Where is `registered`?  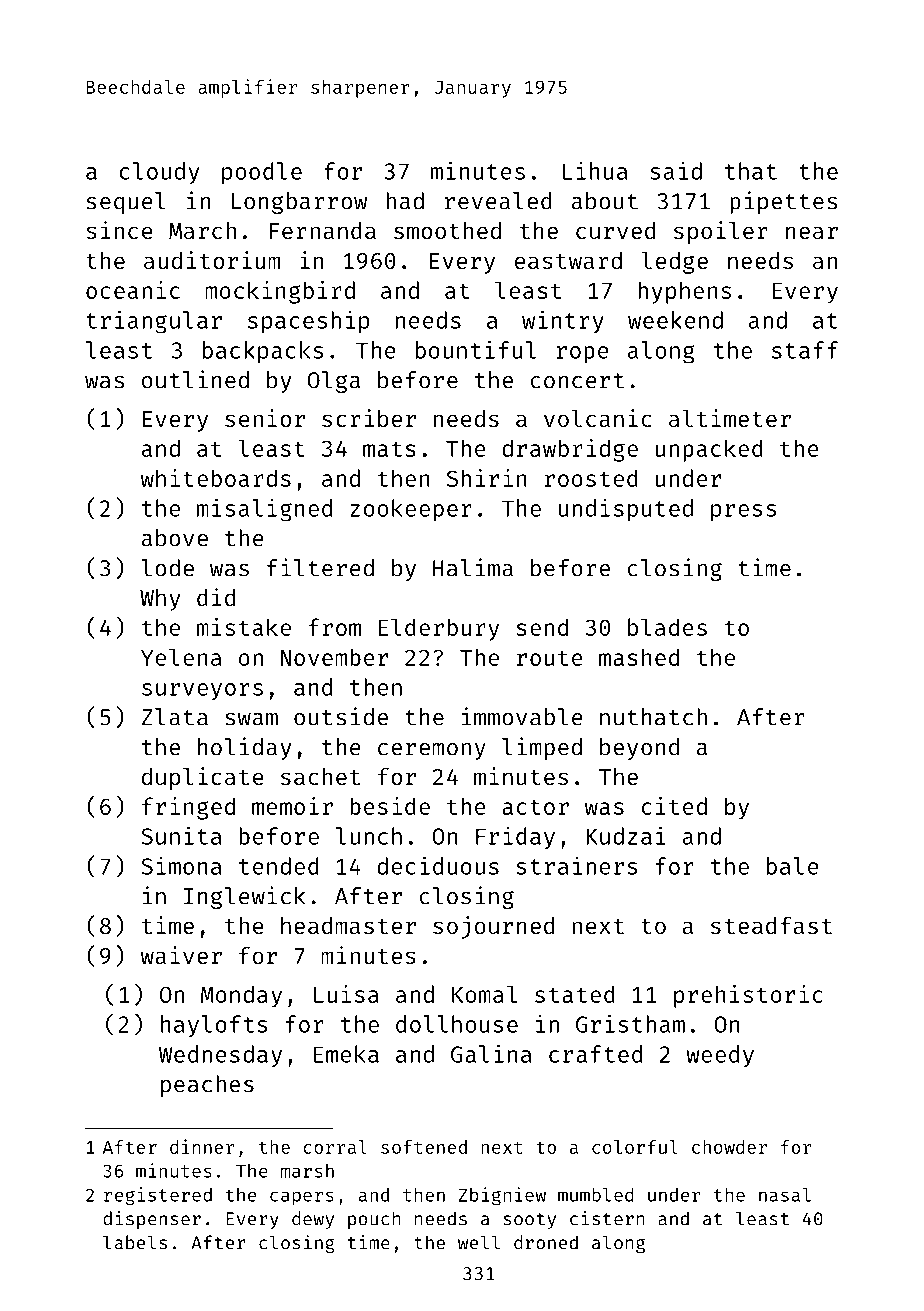
registered is located at coordinates (158, 1196).
